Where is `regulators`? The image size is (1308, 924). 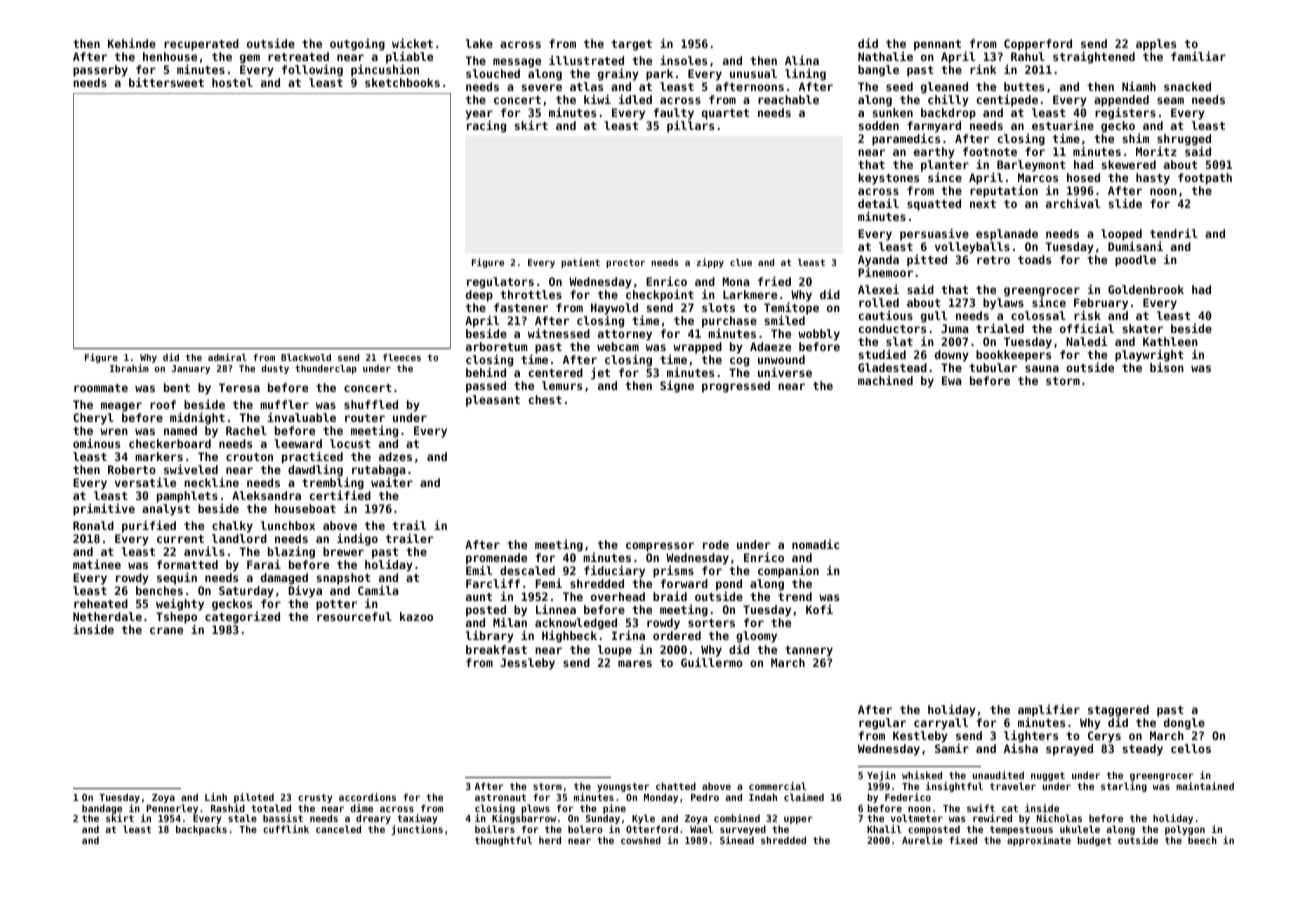
regulators is located at coordinates (500, 283).
